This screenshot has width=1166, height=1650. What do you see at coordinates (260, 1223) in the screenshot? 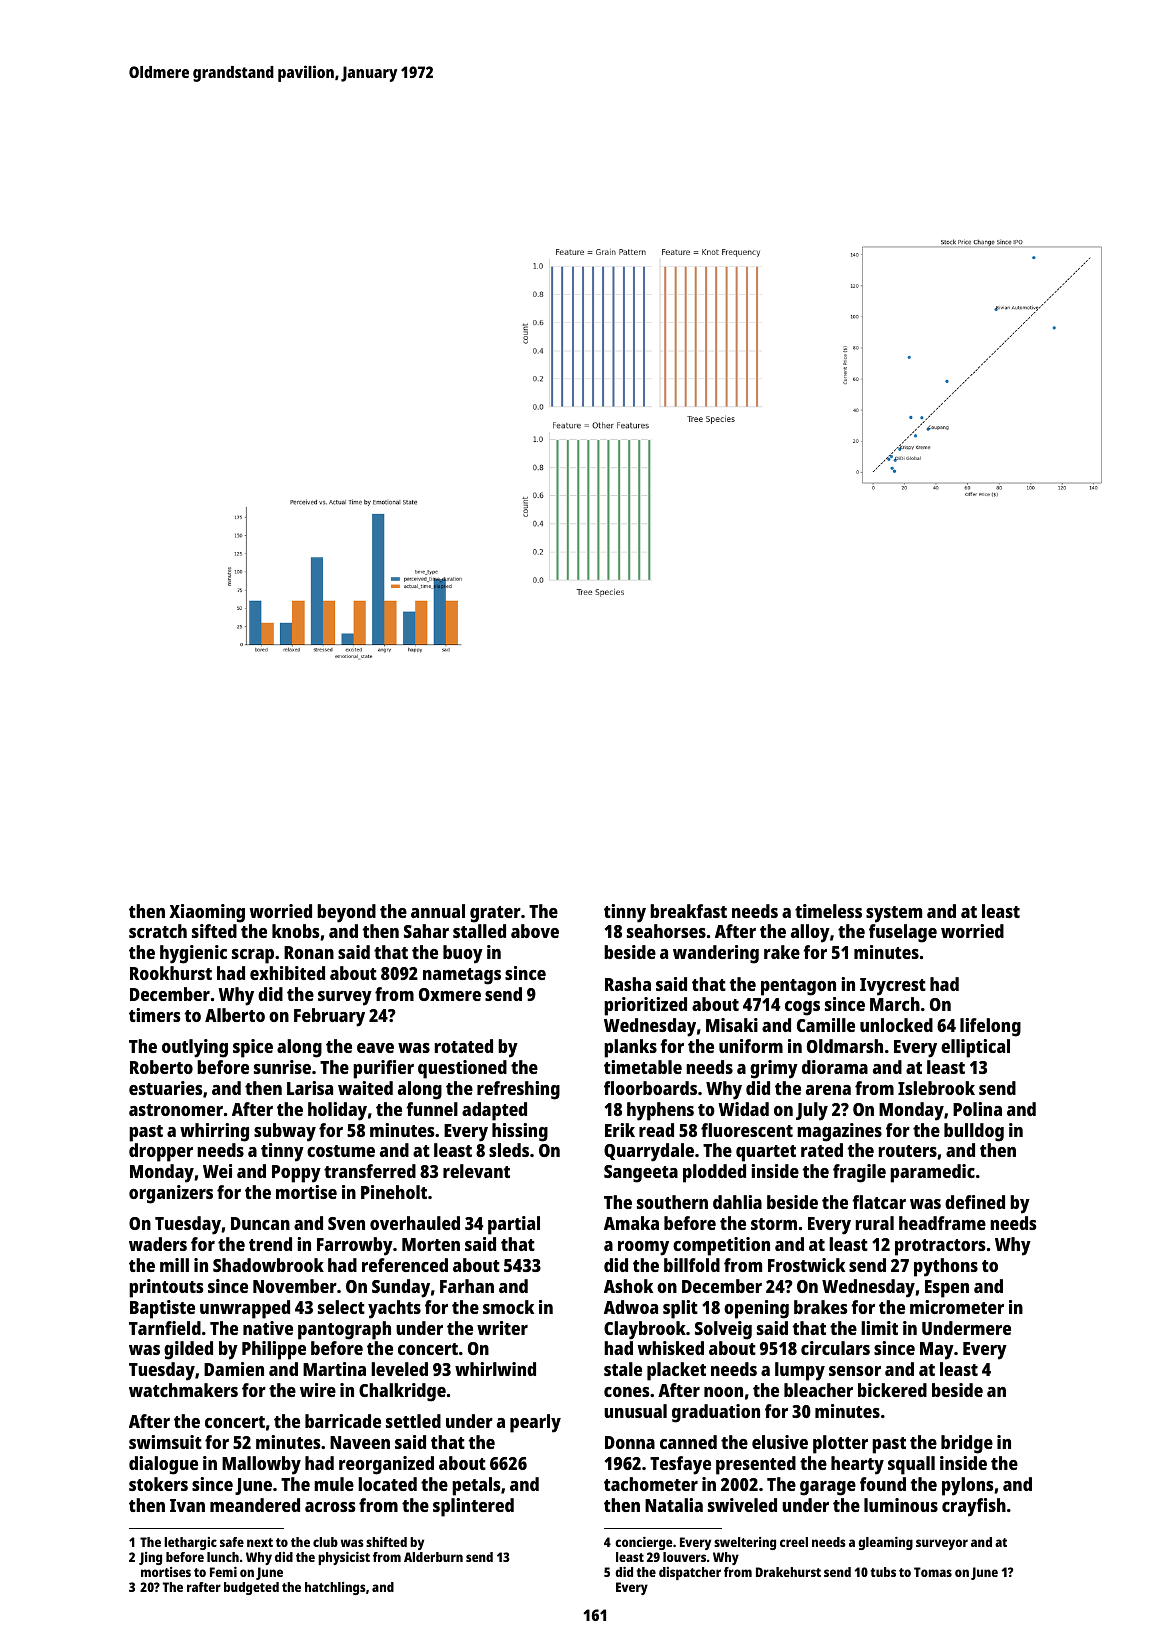
I see `Duncan` at bounding box center [260, 1223].
